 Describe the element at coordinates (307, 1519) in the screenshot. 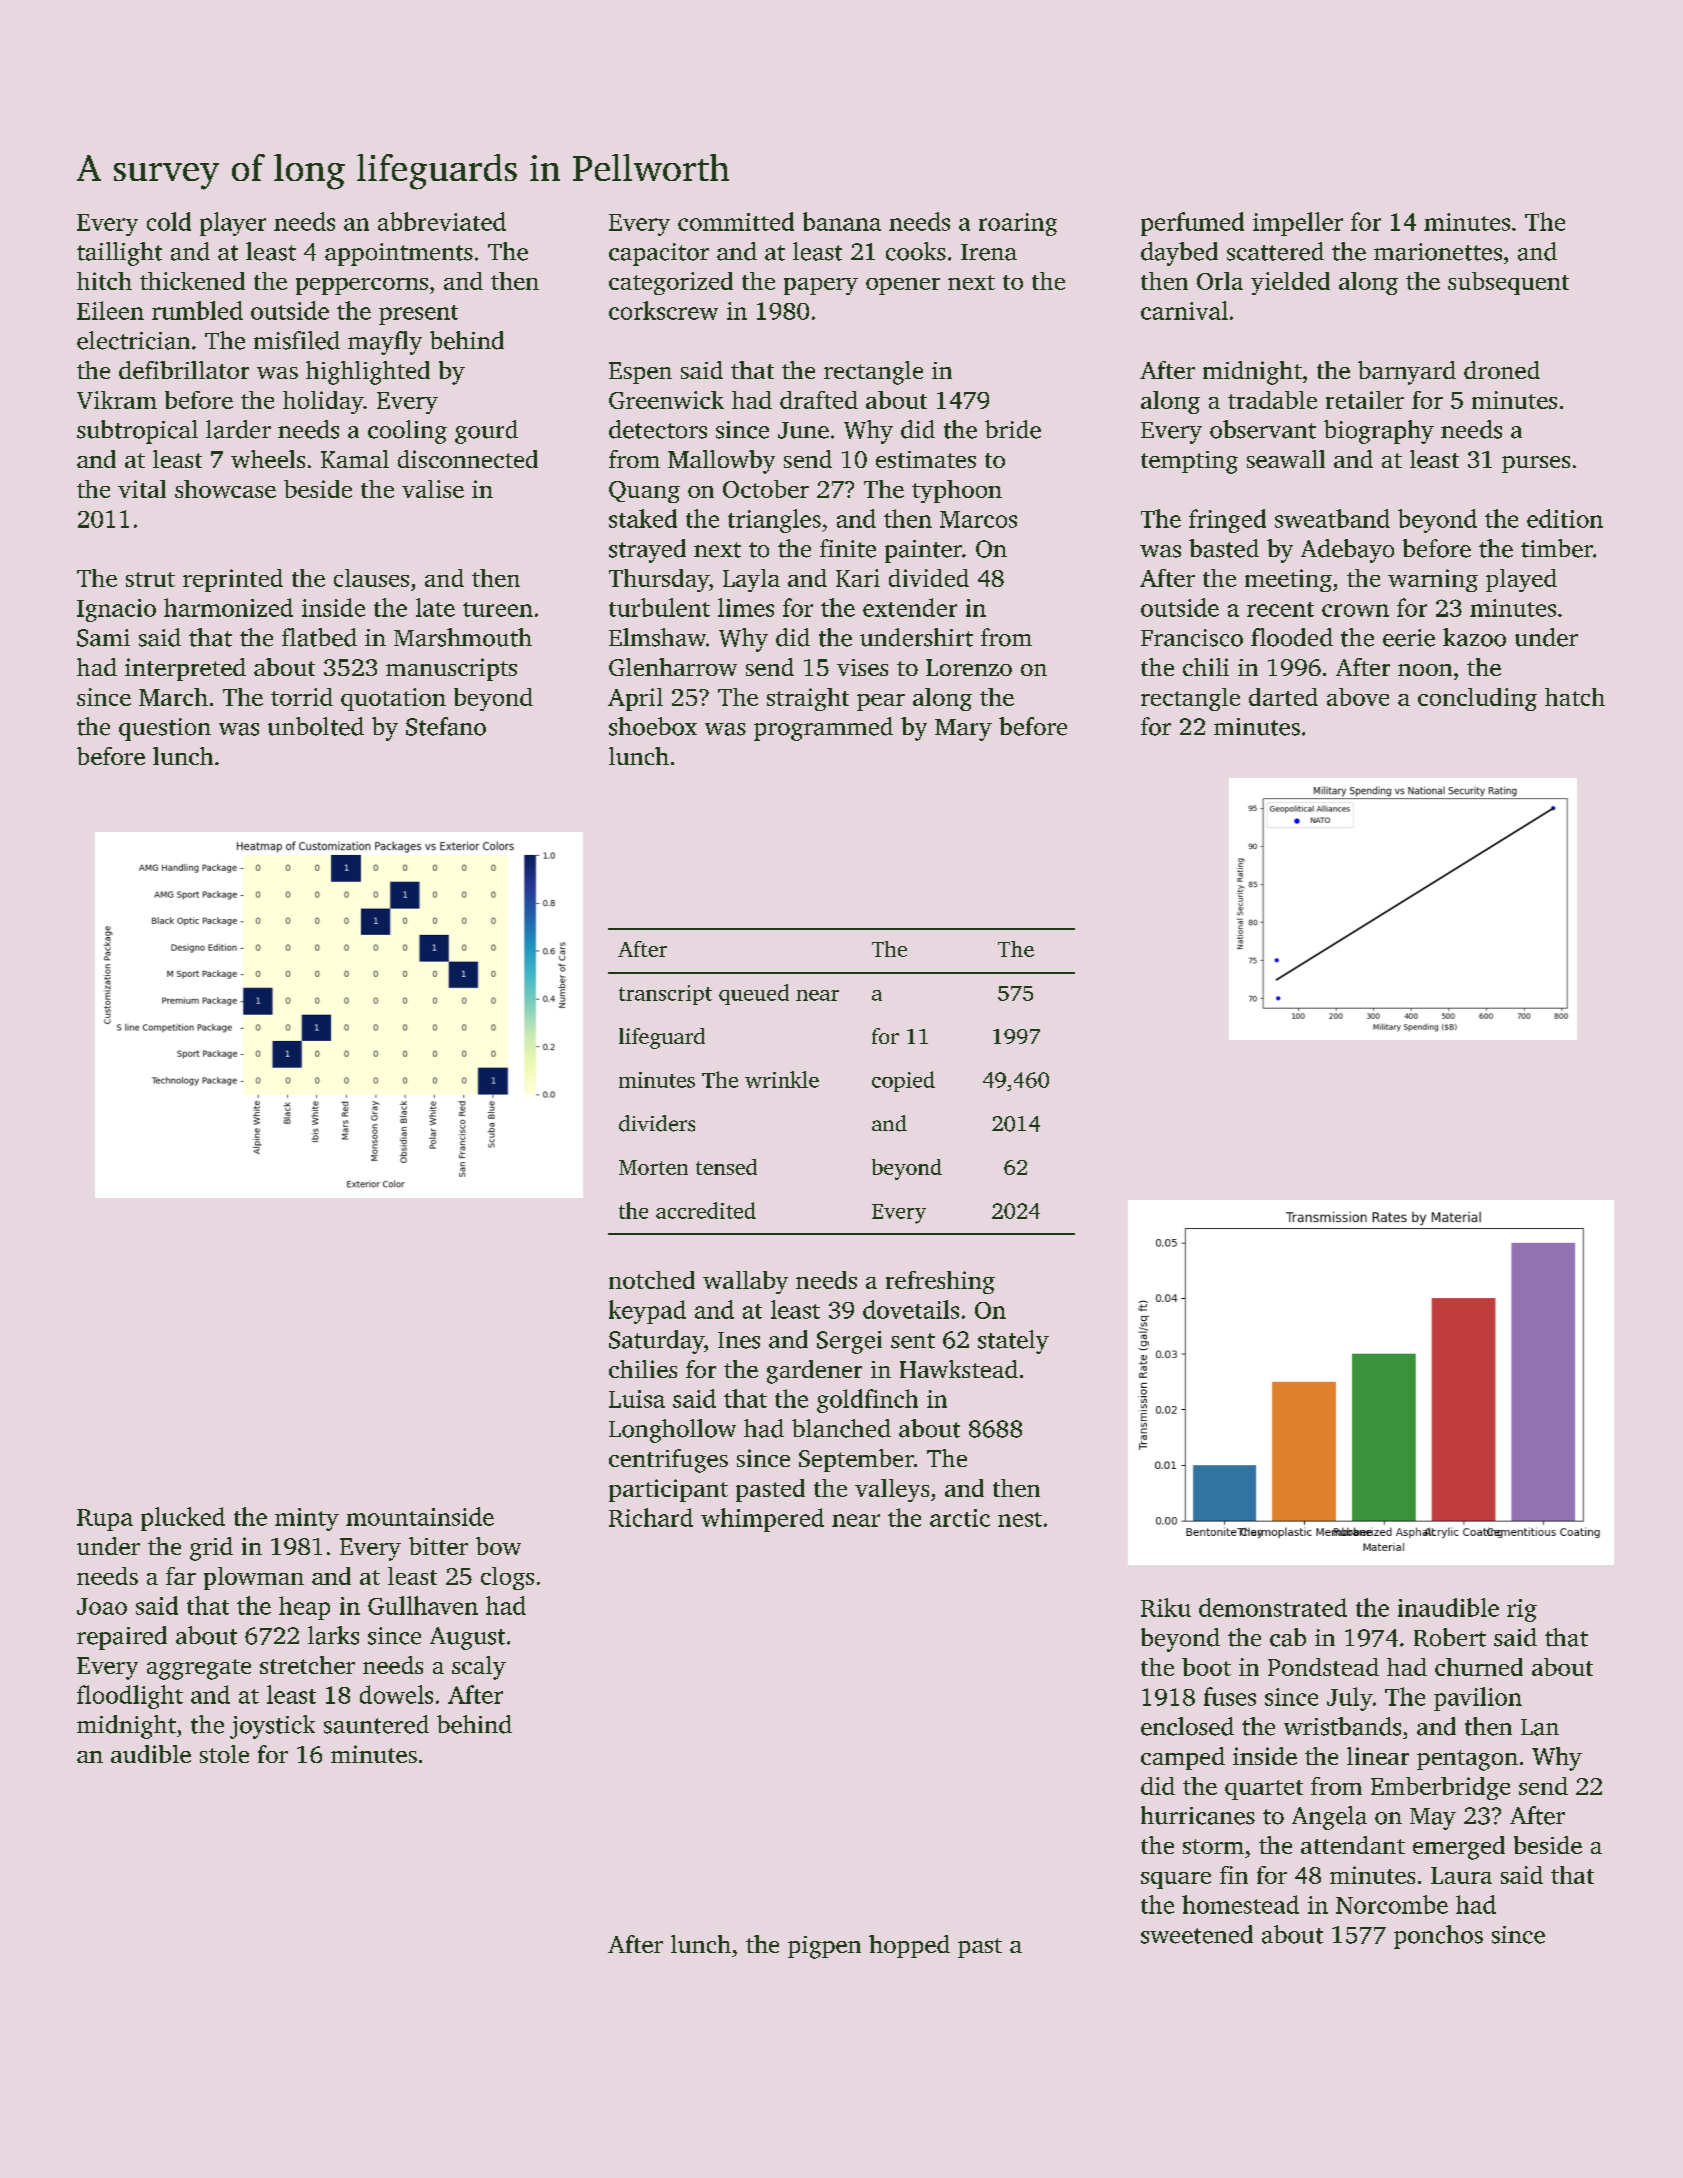

I see `minty` at that location.
